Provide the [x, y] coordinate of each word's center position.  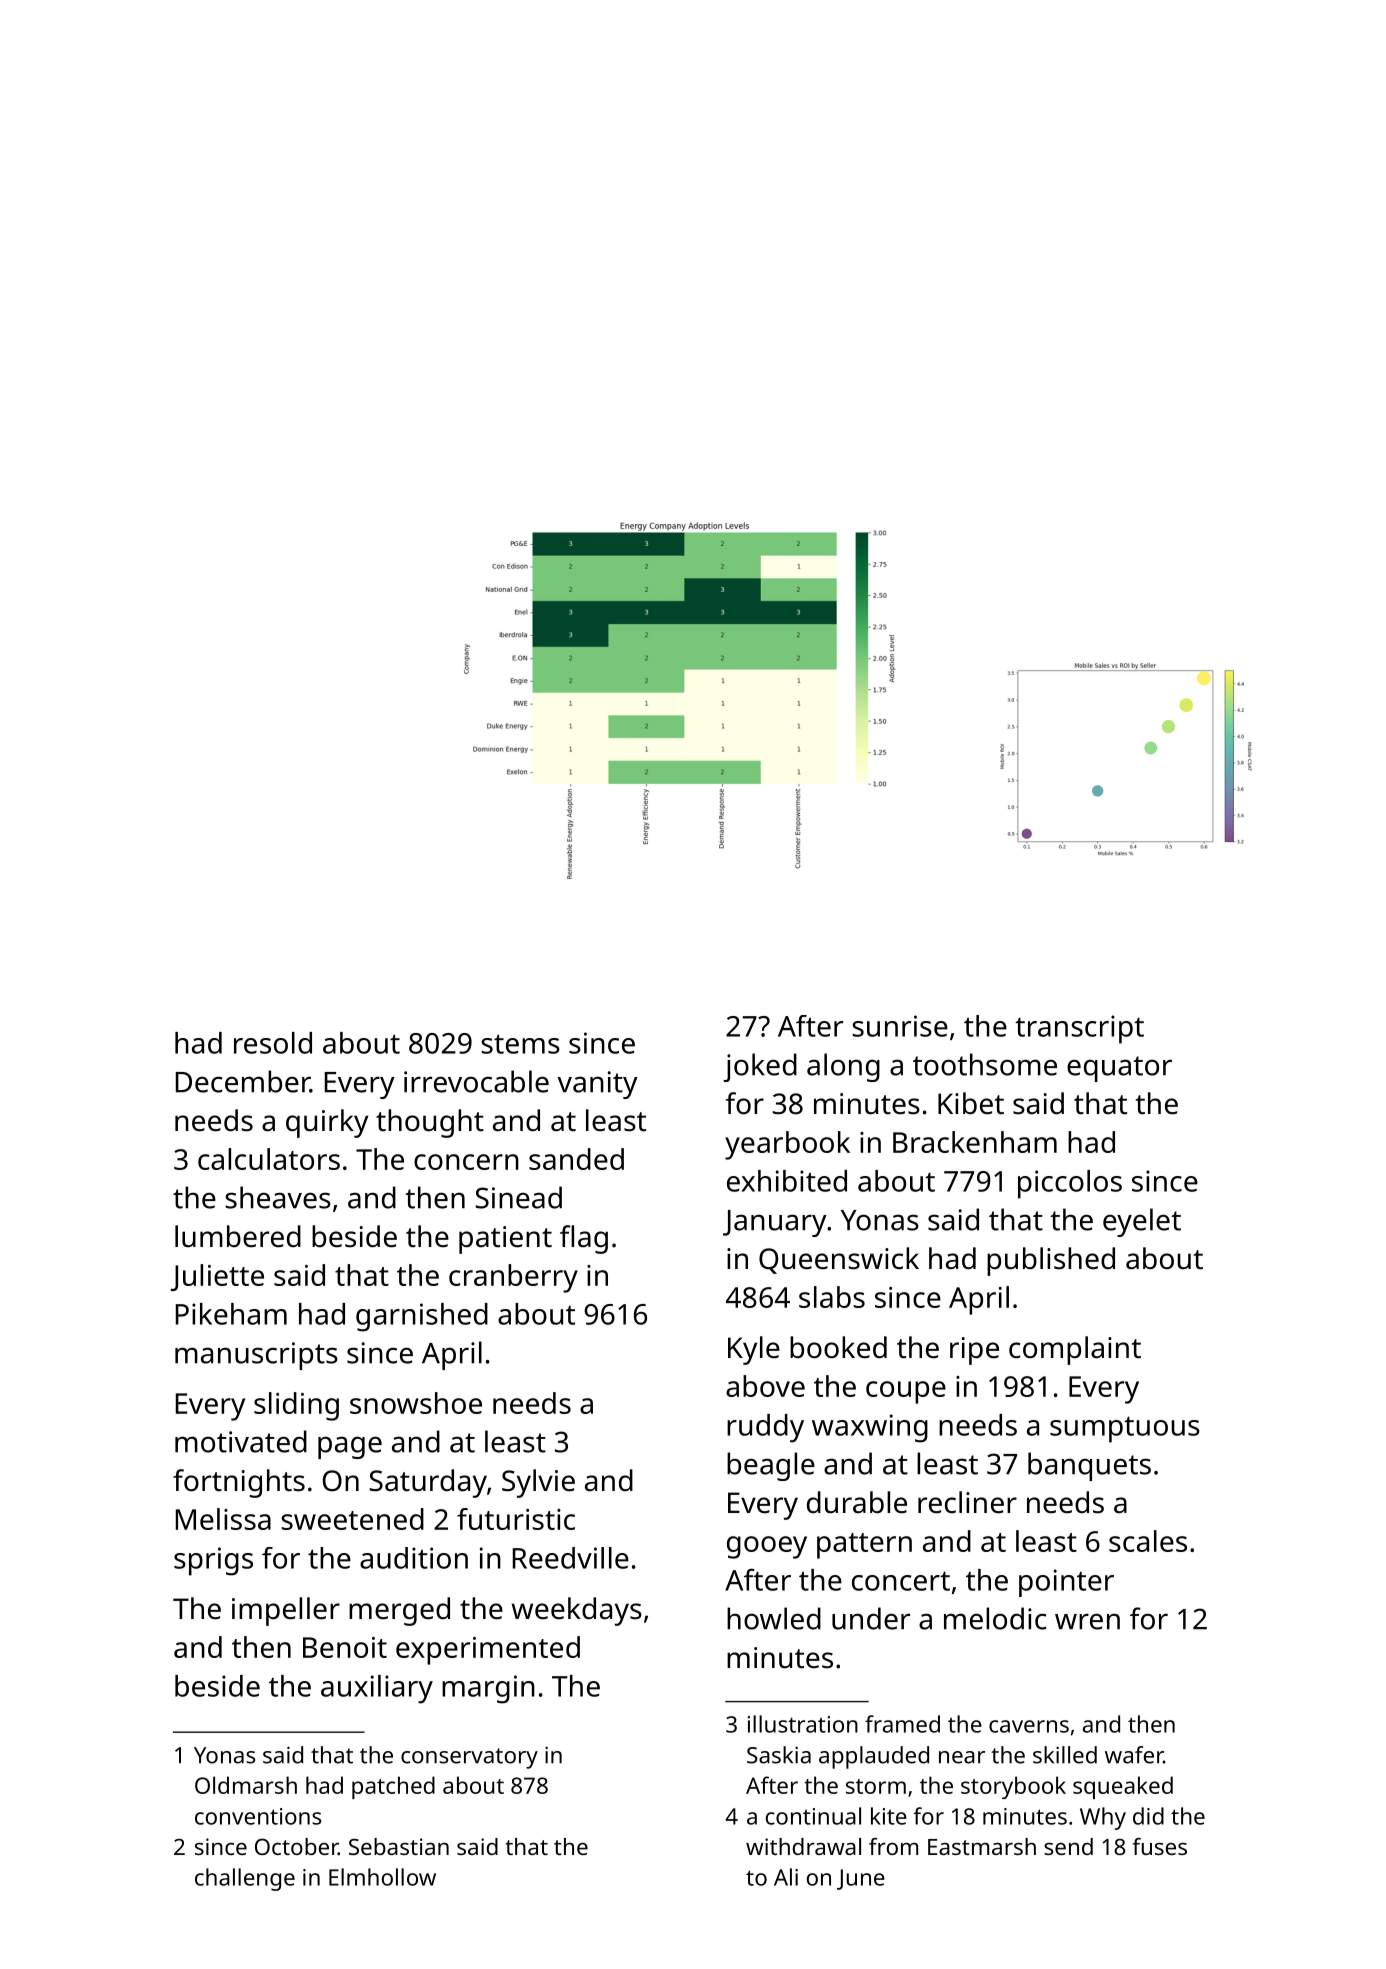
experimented [488, 1650]
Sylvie [538, 1483]
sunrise [900, 1026]
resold [273, 1043]
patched [393, 1787]
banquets [1089, 1466]
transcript [1079, 1029]
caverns [1029, 1726]
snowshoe [416, 1403]
